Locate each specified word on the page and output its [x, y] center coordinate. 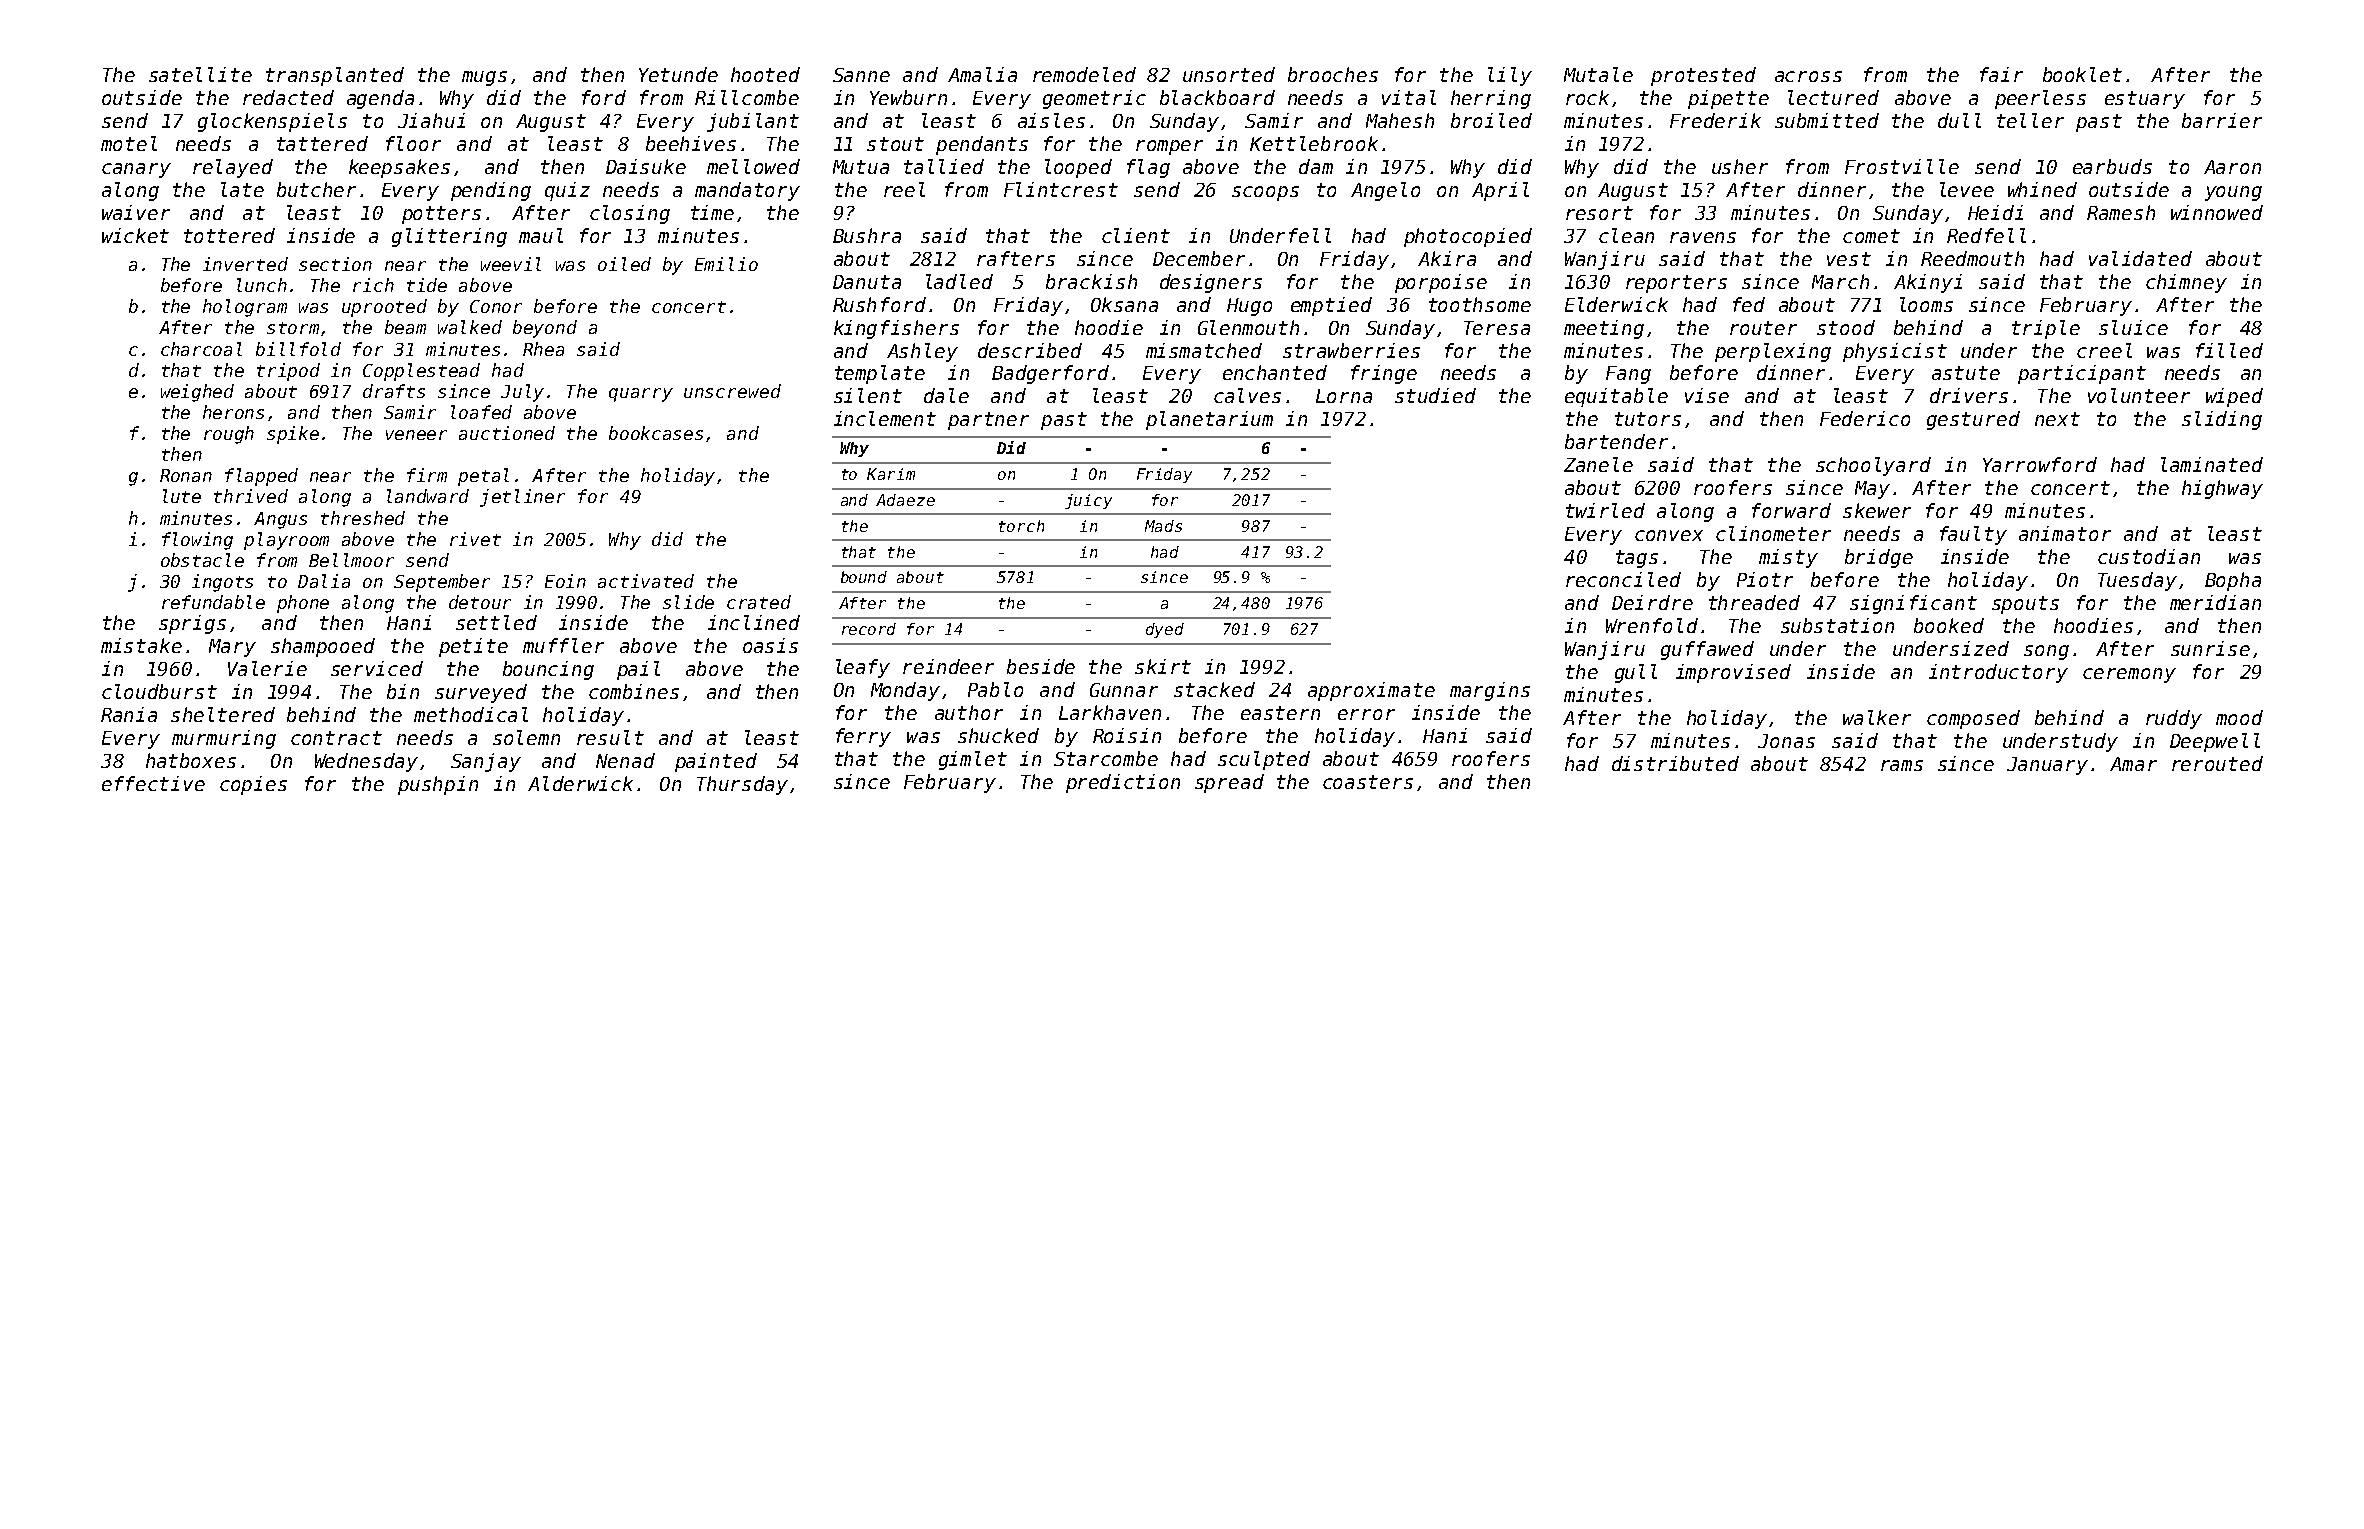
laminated [2212, 464]
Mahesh [1400, 120]
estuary [2145, 100]
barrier [2222, 120]
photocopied [1468, 237]
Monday [905, 691]
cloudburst [159, 691]
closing [630, 214]
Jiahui [431, 120]
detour [480, 602]
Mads [1163, 526]
